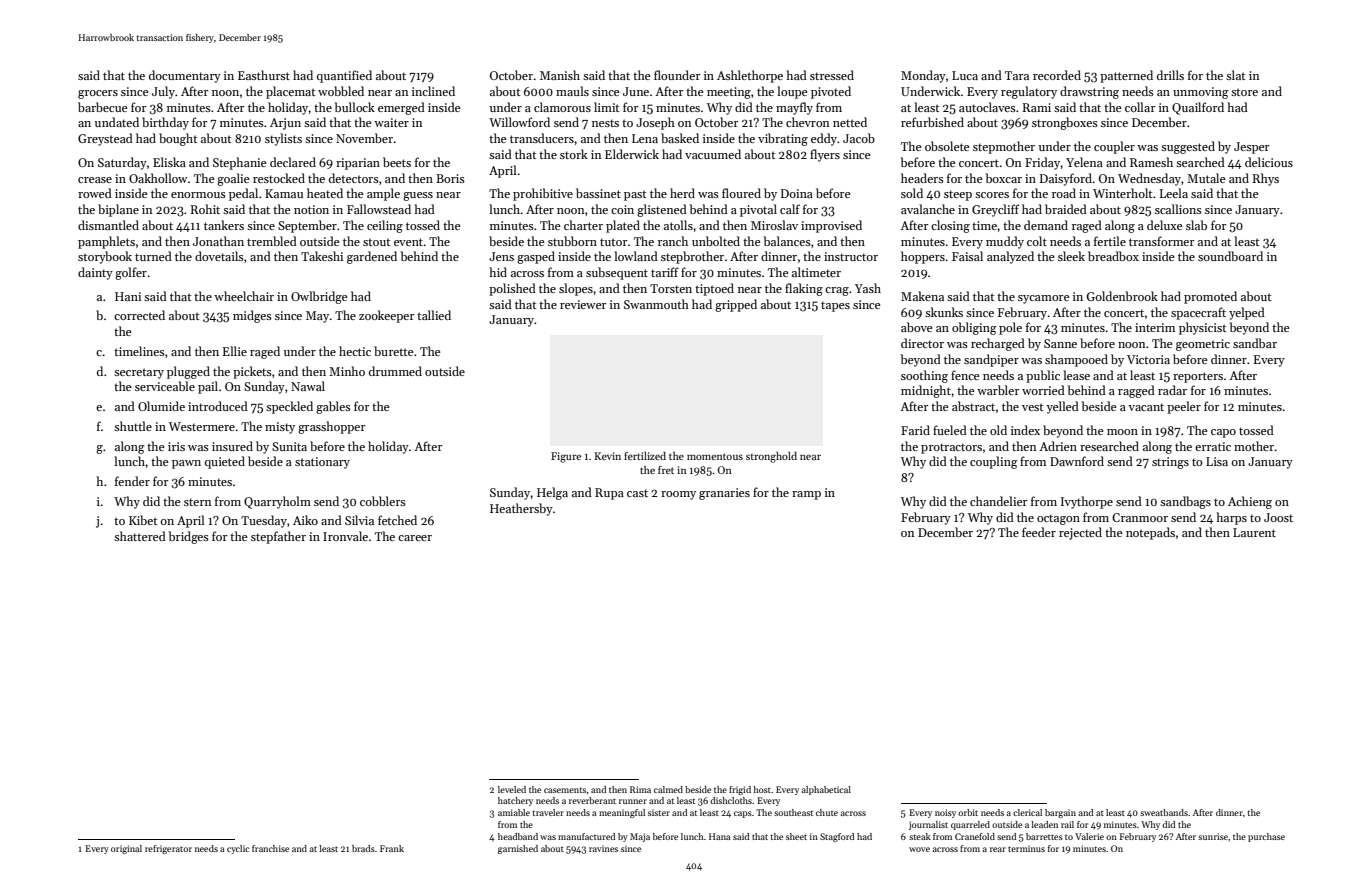  Describe the element at coordinates (1247, 313) in the screenshot. I see `yelped` at that location.
